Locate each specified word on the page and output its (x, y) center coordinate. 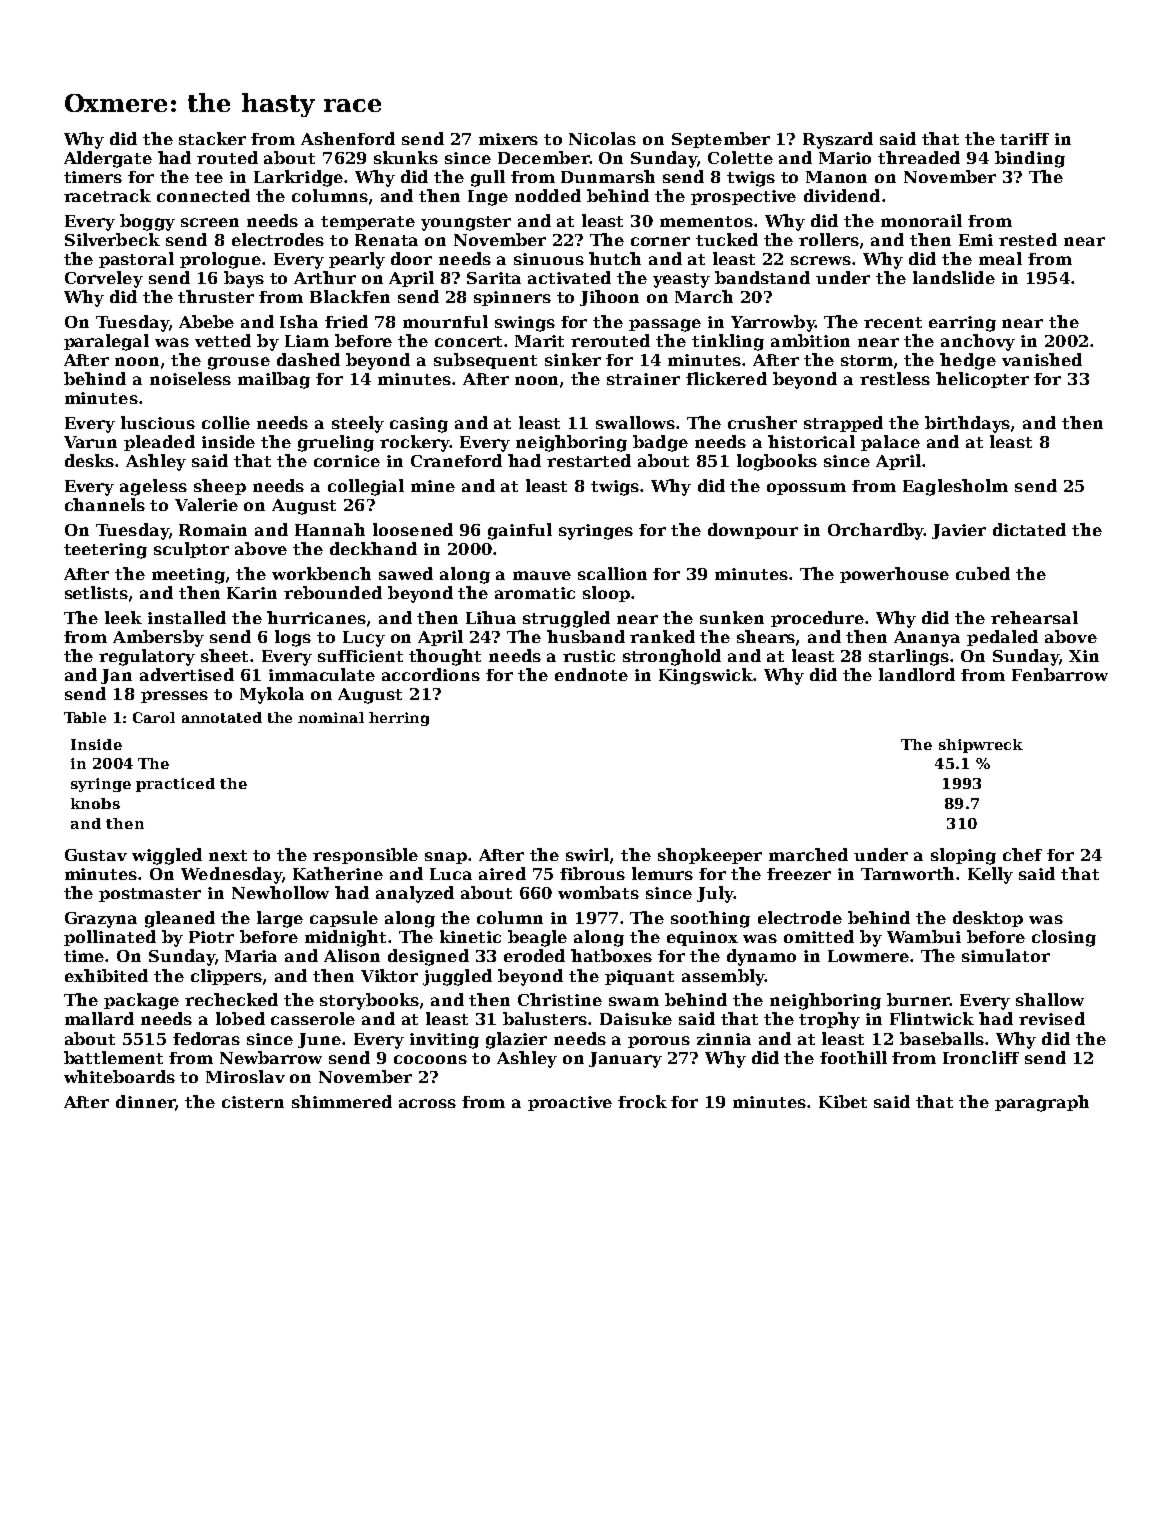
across (427, 1103)
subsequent (485, 361)
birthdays (967, 424)
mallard (99, 1018)
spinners (512, 298)
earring (962, 324)
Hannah (330, 529)
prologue (220, 260)
